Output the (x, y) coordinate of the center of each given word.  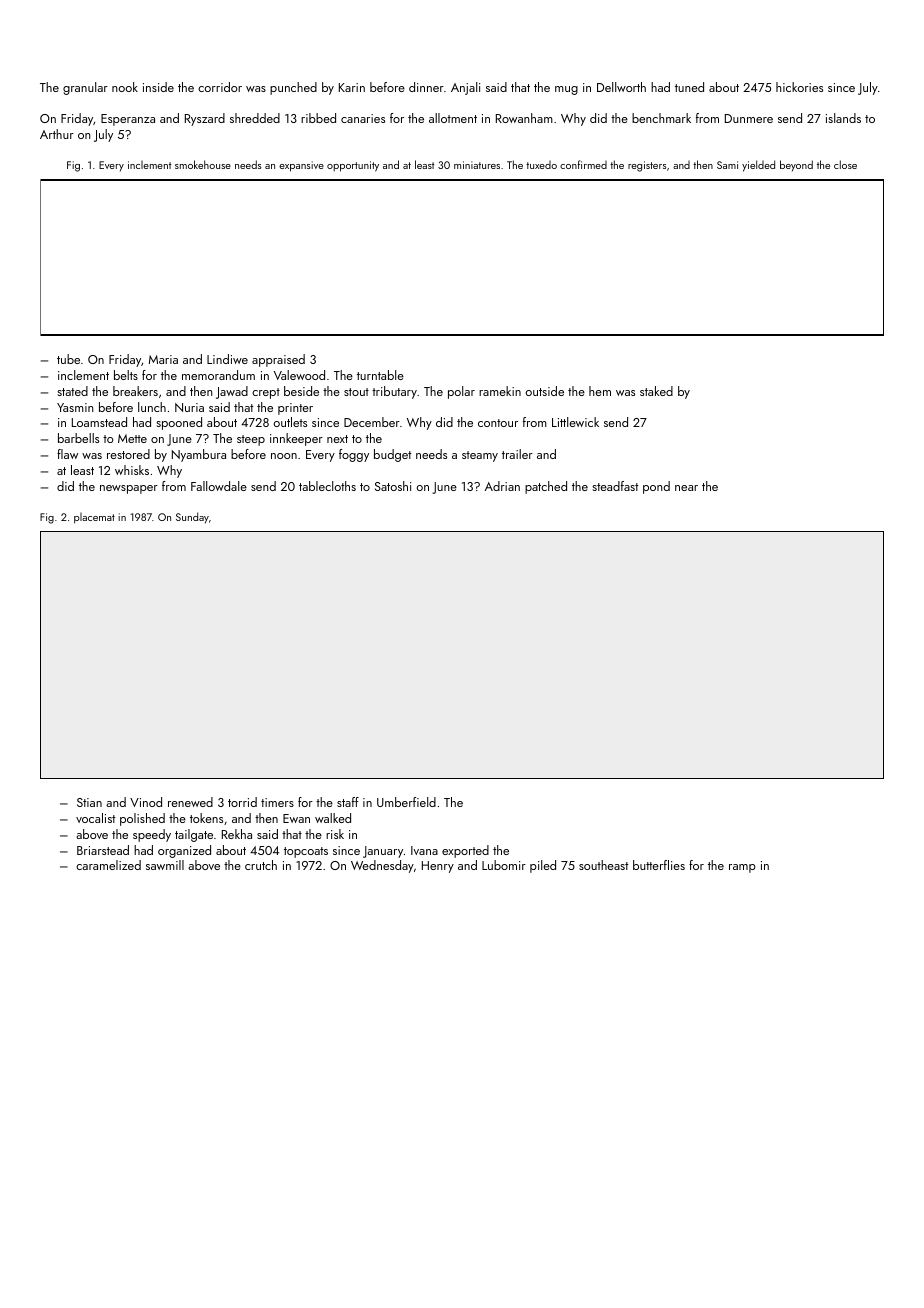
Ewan (296, 818)
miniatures (477, 165)
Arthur (57, 134)
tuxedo (541, 165)
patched (546, 487)
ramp (742, 868)
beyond (796, 165)
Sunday (192, 517)
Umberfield (406, 802)
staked (656, 391)
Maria (163, 359)
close (845, 164)
